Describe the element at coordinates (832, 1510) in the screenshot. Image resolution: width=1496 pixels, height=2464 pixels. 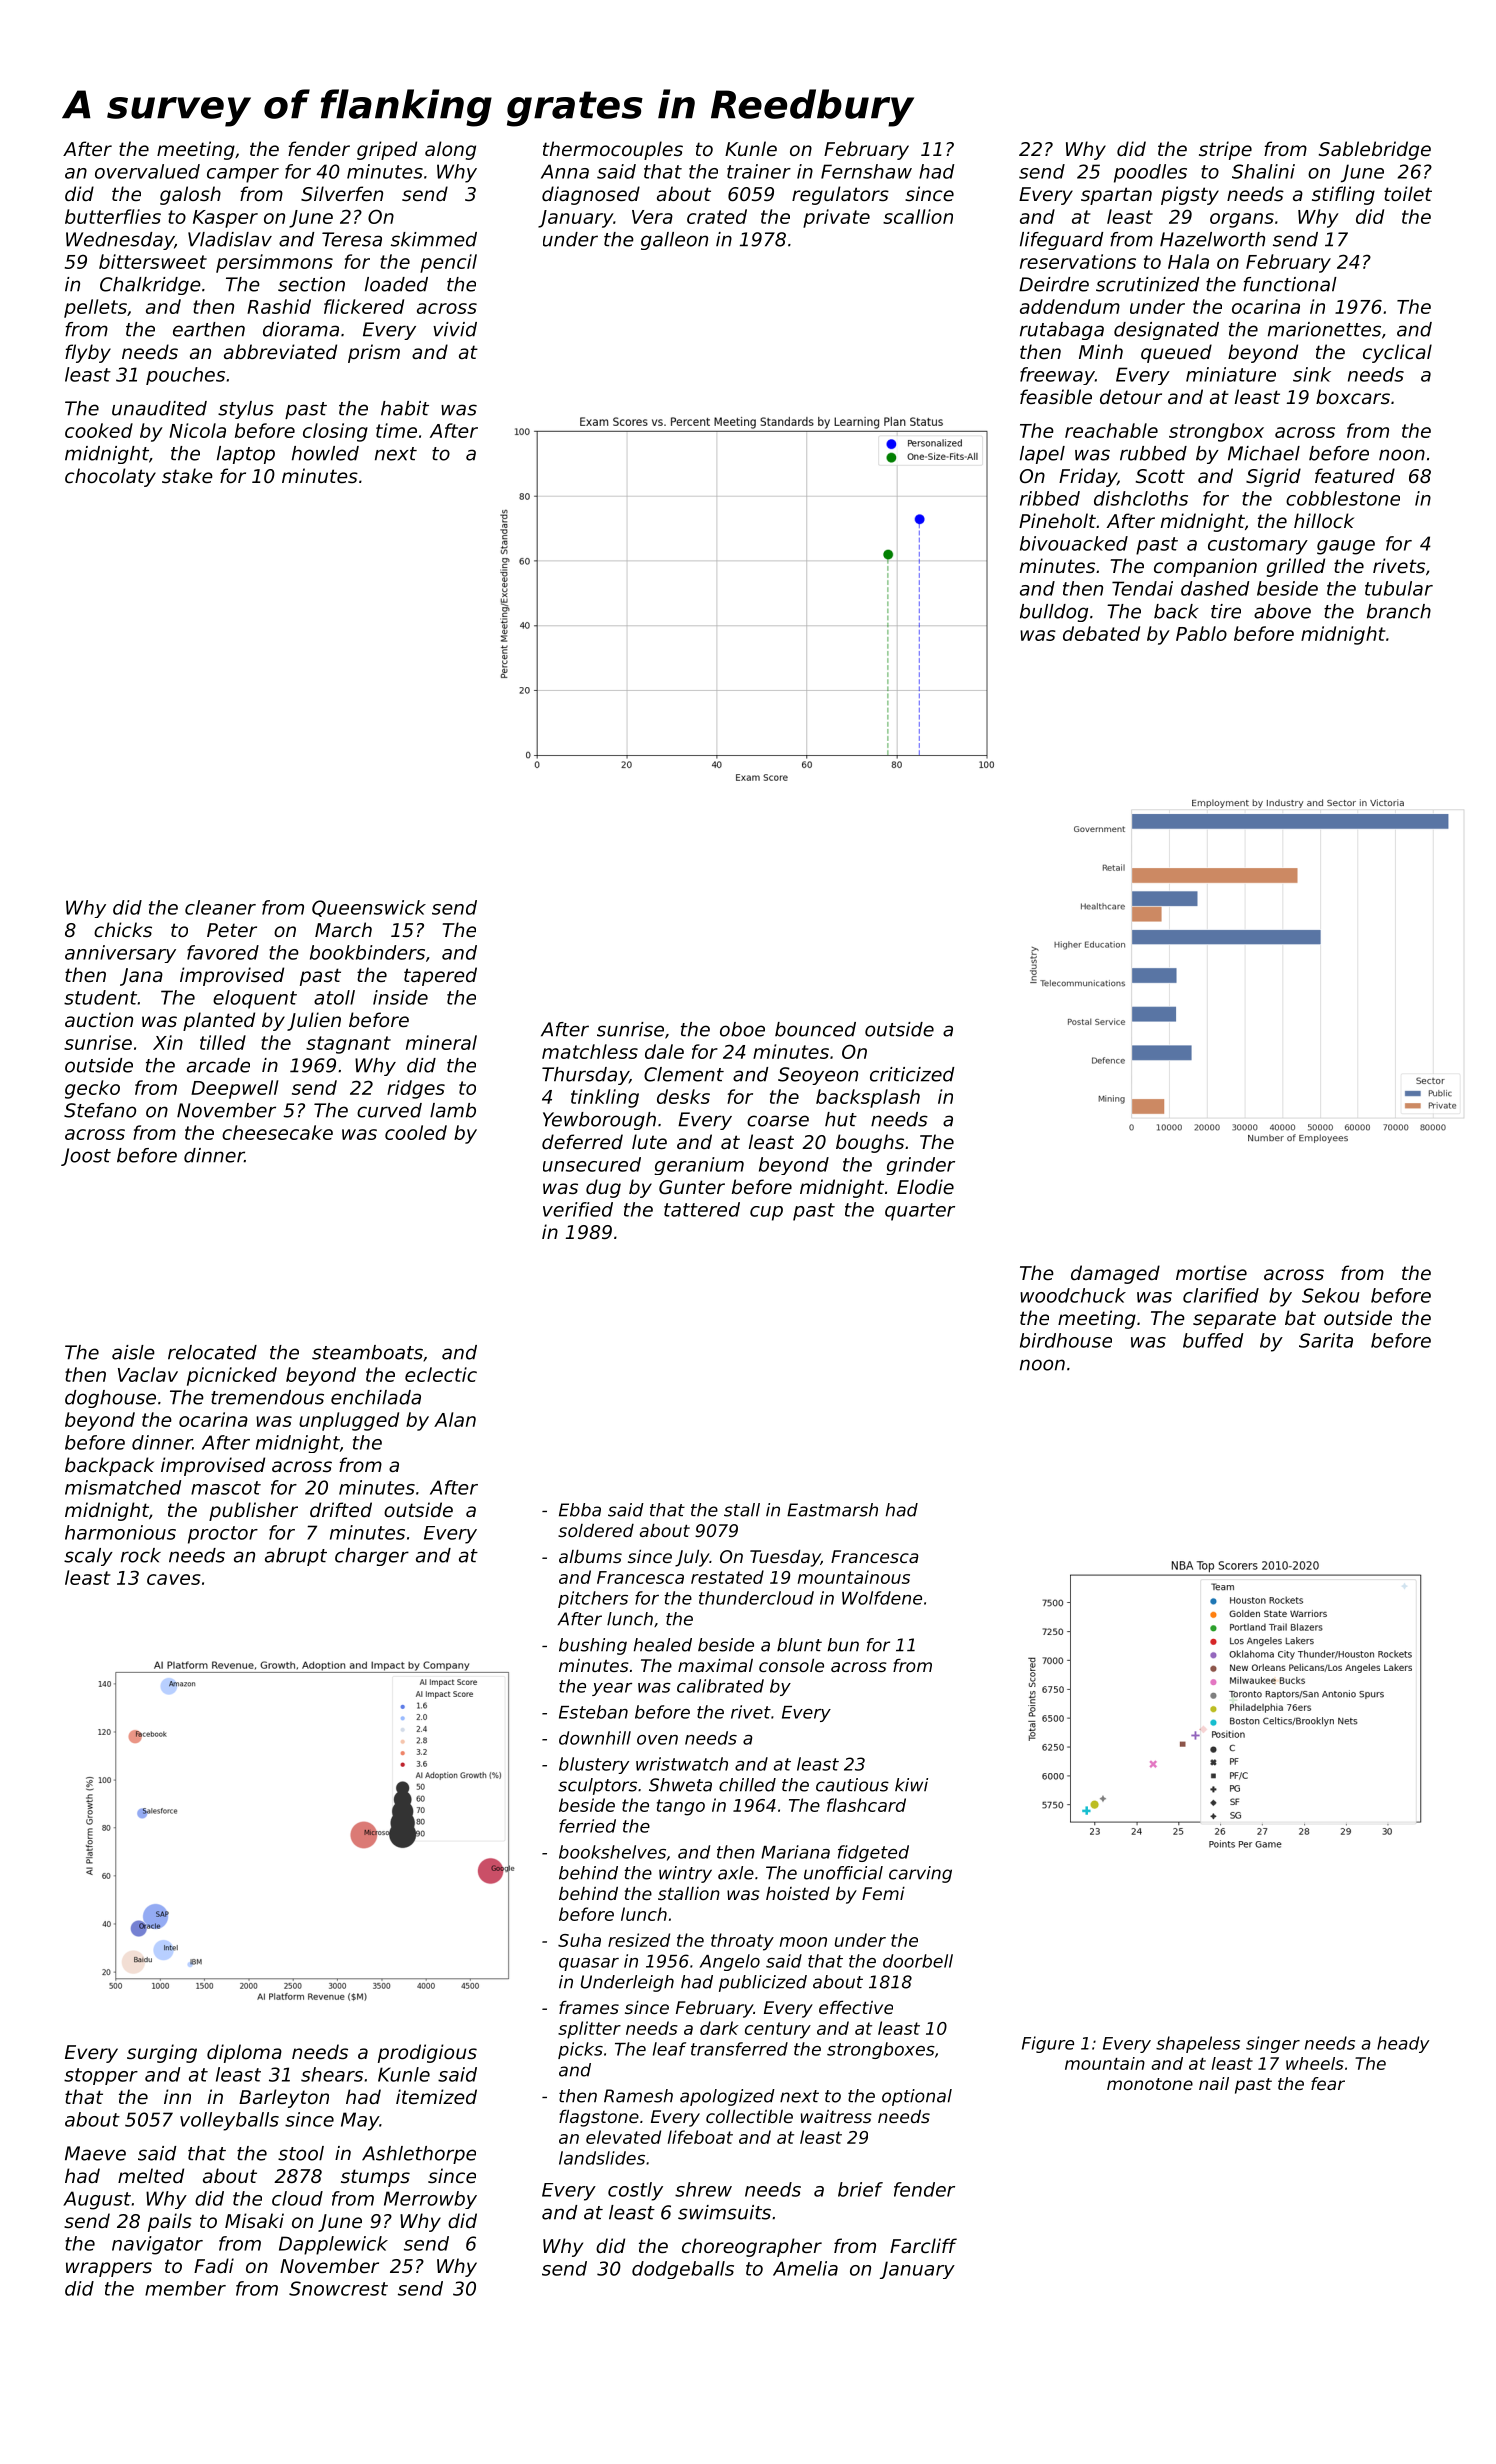
I see `Eastmarsh` at that location.
